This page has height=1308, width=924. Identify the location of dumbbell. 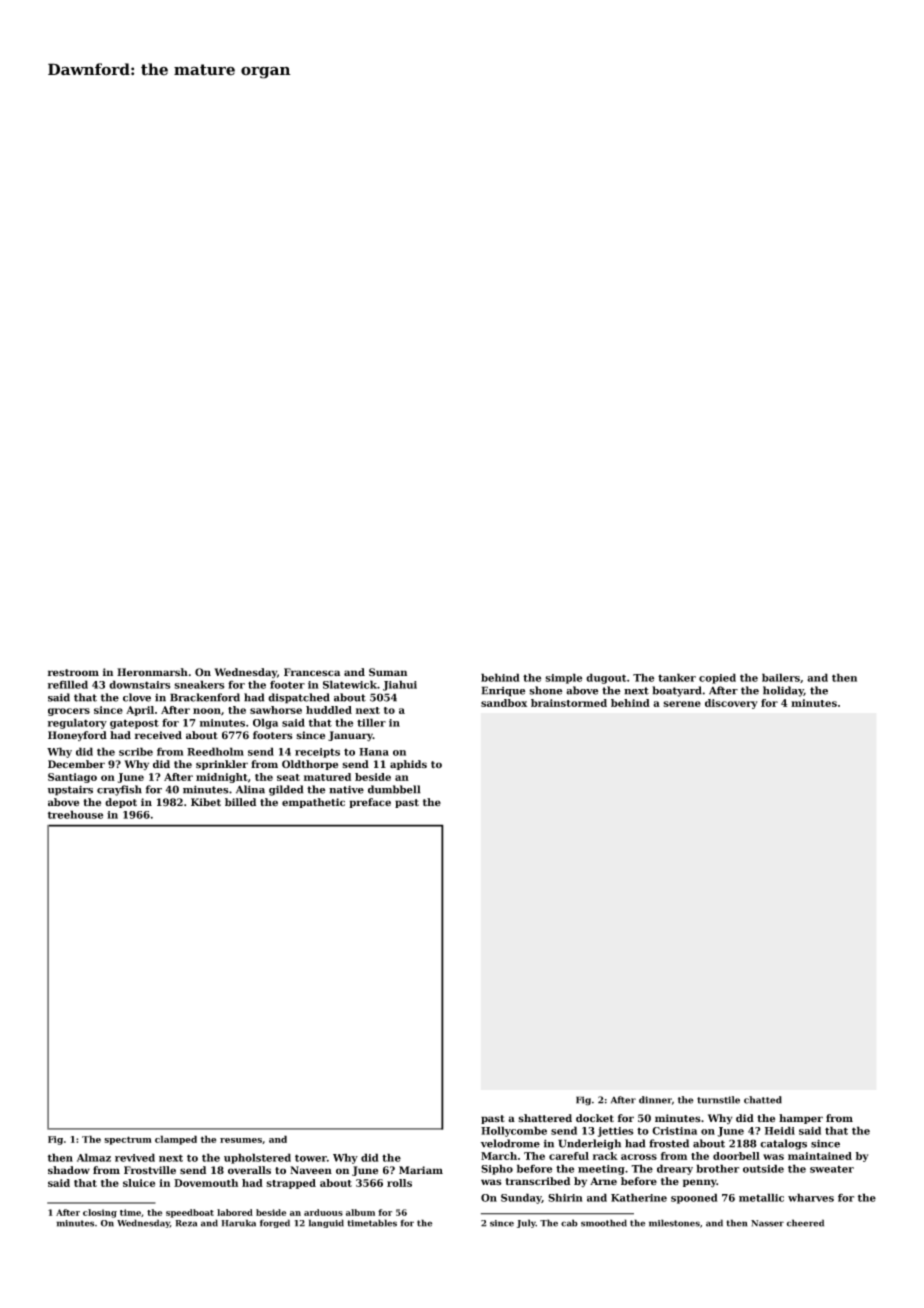
(394, 789).
